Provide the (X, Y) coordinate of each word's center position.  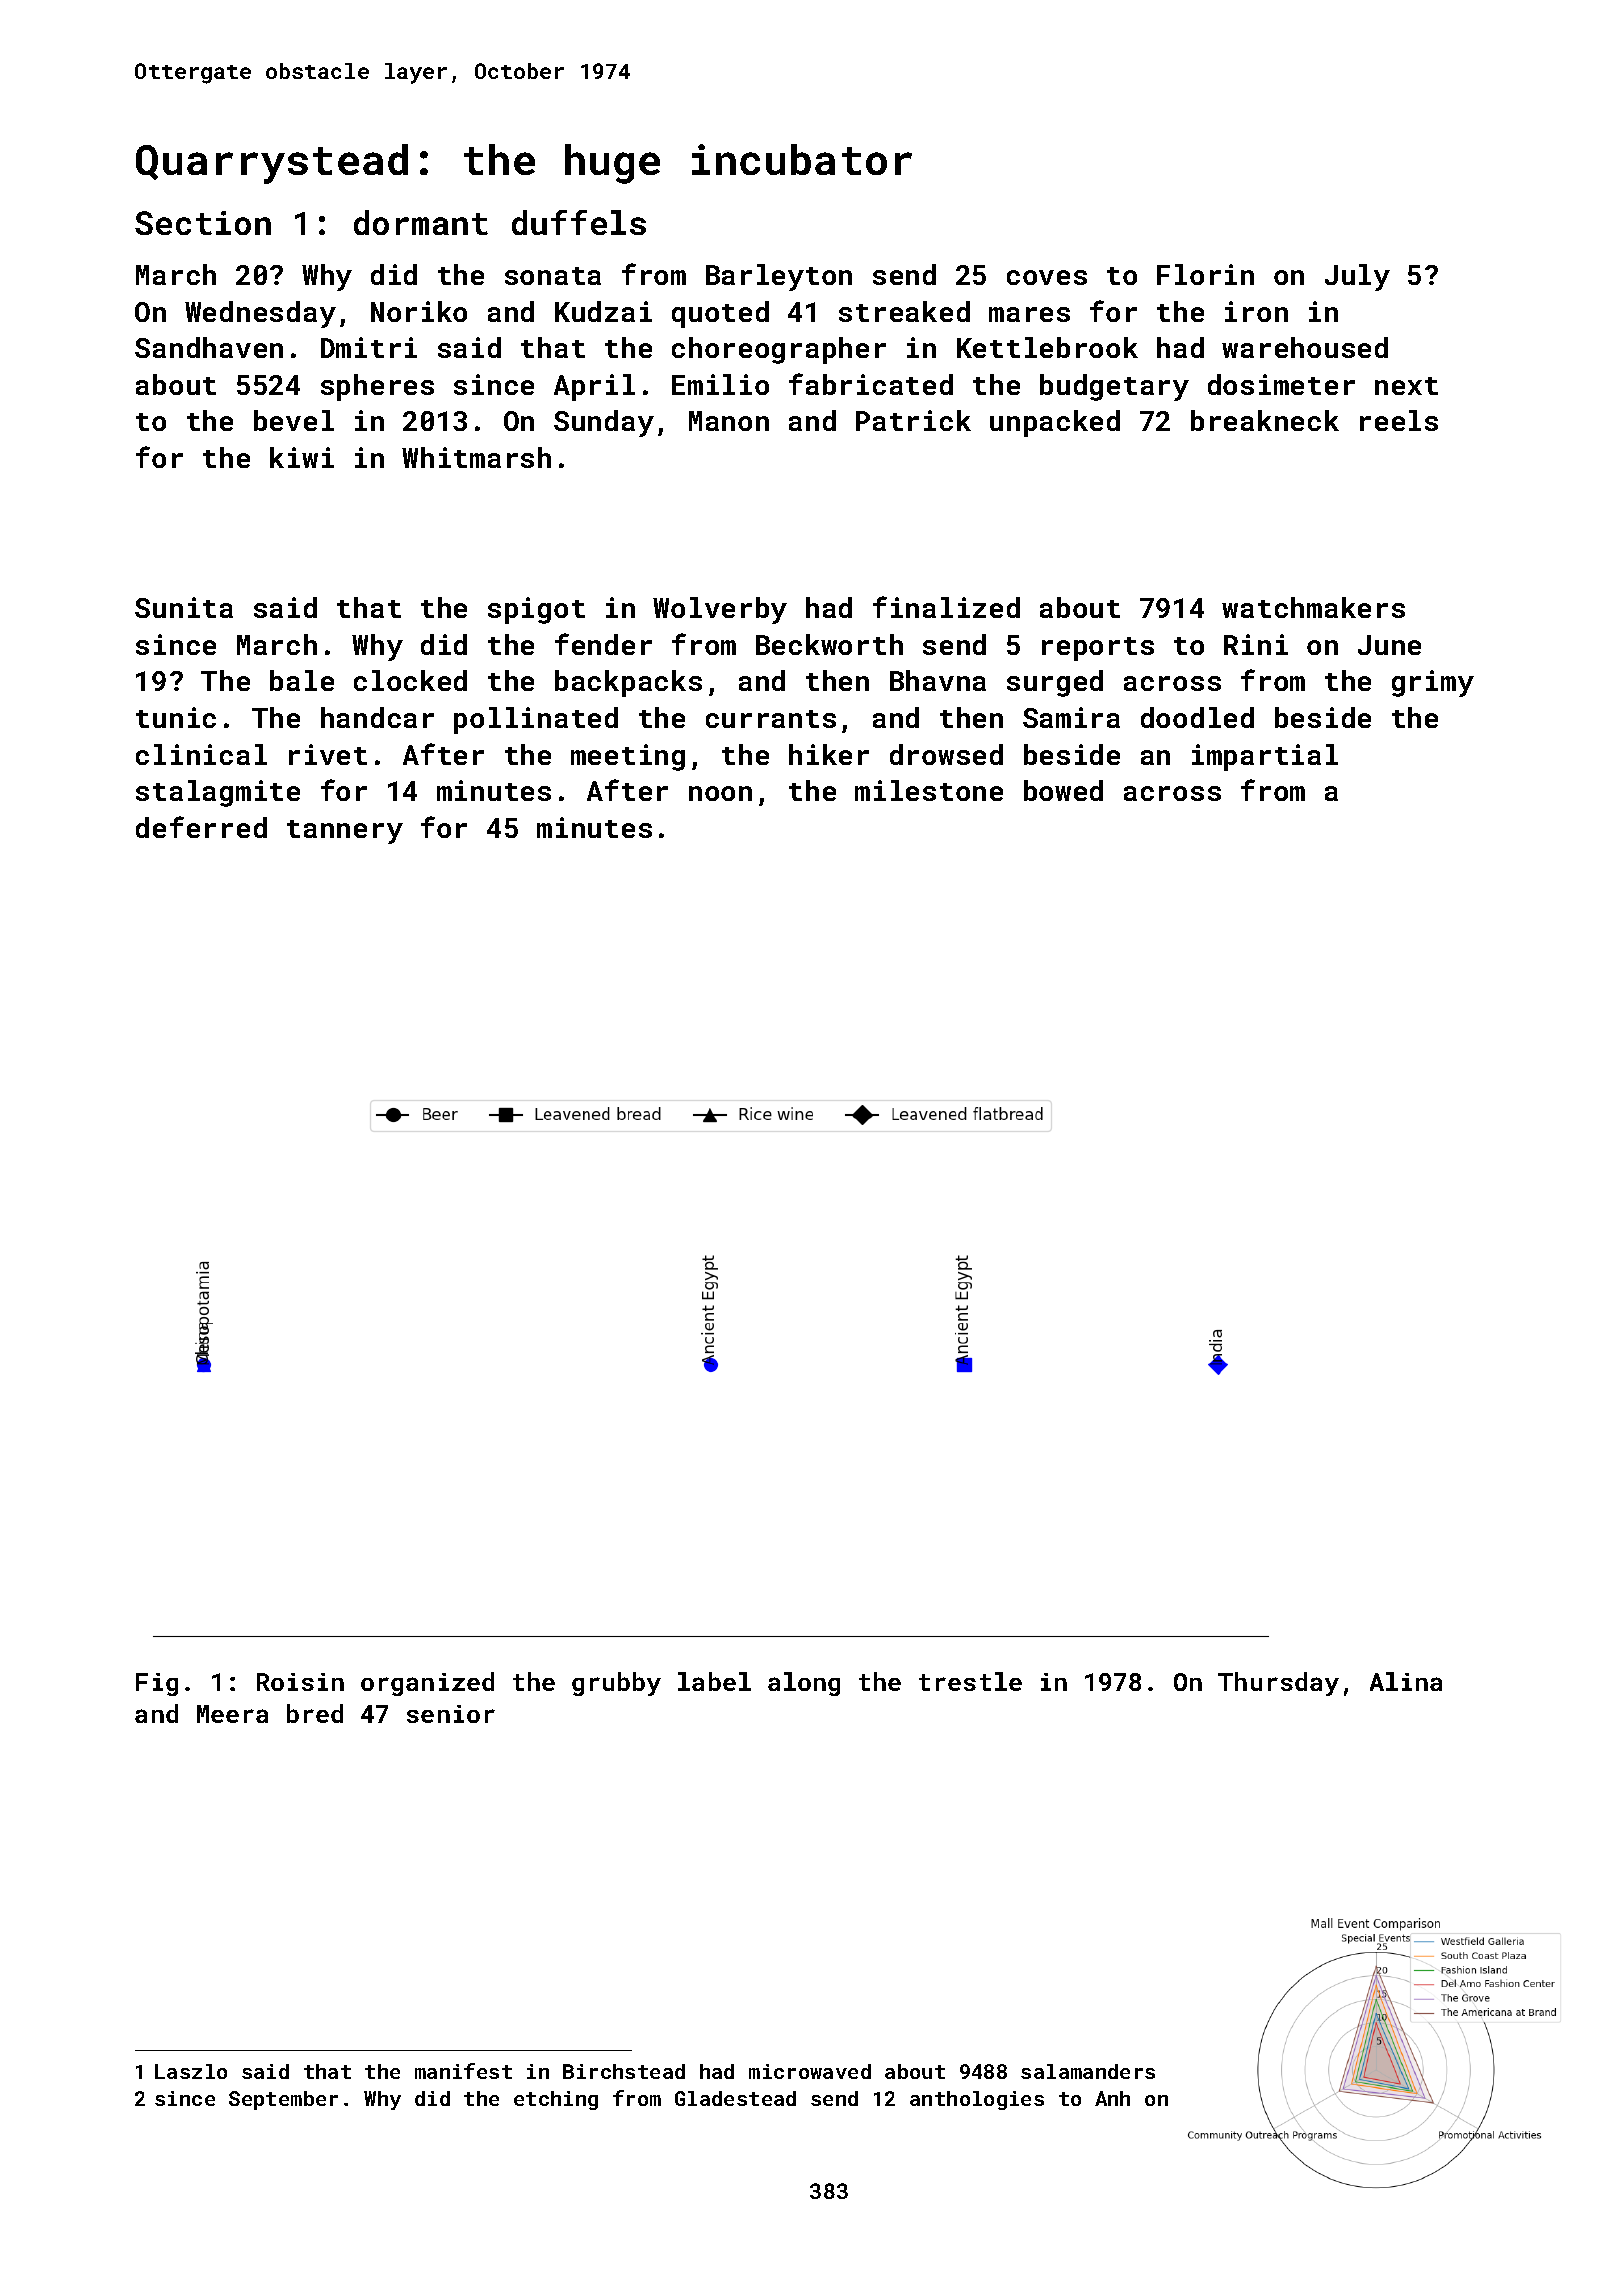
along (804, 1684)
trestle (970, 1681)
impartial (1265, 757)
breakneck (1265, 420)
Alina (1406, 1681)
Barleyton (779, 277)
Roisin (300, 1682)
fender (603, 644)
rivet (328, 754)
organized (427, 1684)
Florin (1205, 274)
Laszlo (191, 2071)
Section (203, 223)
